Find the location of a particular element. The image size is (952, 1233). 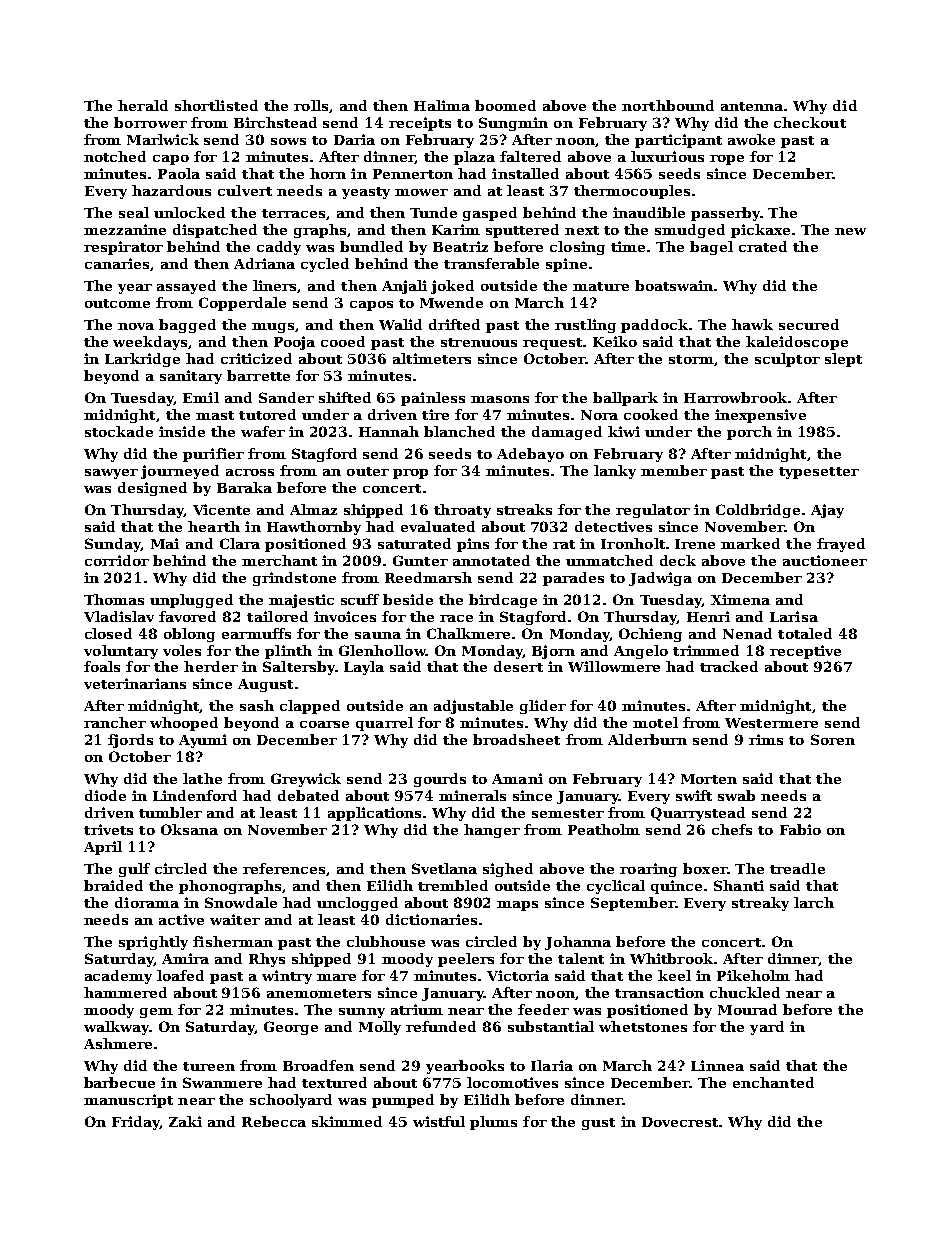

frayed is located at coordinates (841, 545).
